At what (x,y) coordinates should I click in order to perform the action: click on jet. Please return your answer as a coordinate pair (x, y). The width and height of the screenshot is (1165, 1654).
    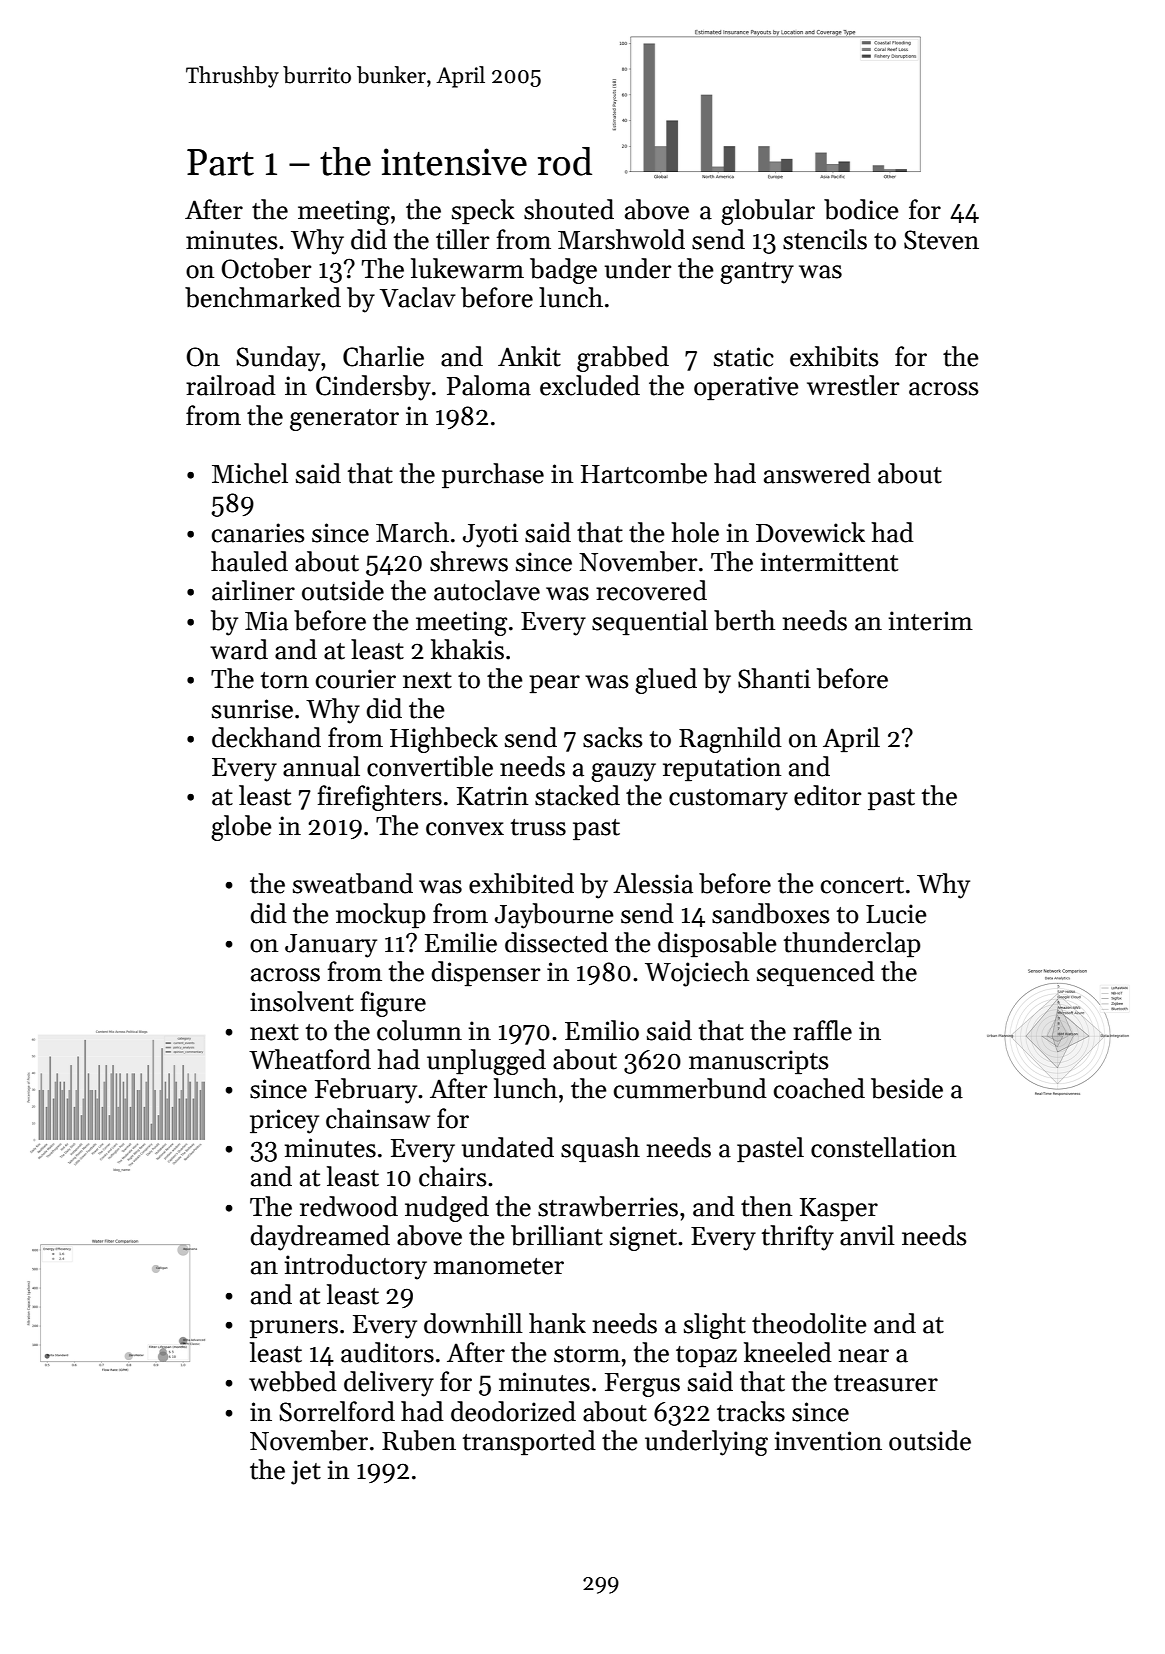
    Looking at the image, I should click on (306, 1472).
